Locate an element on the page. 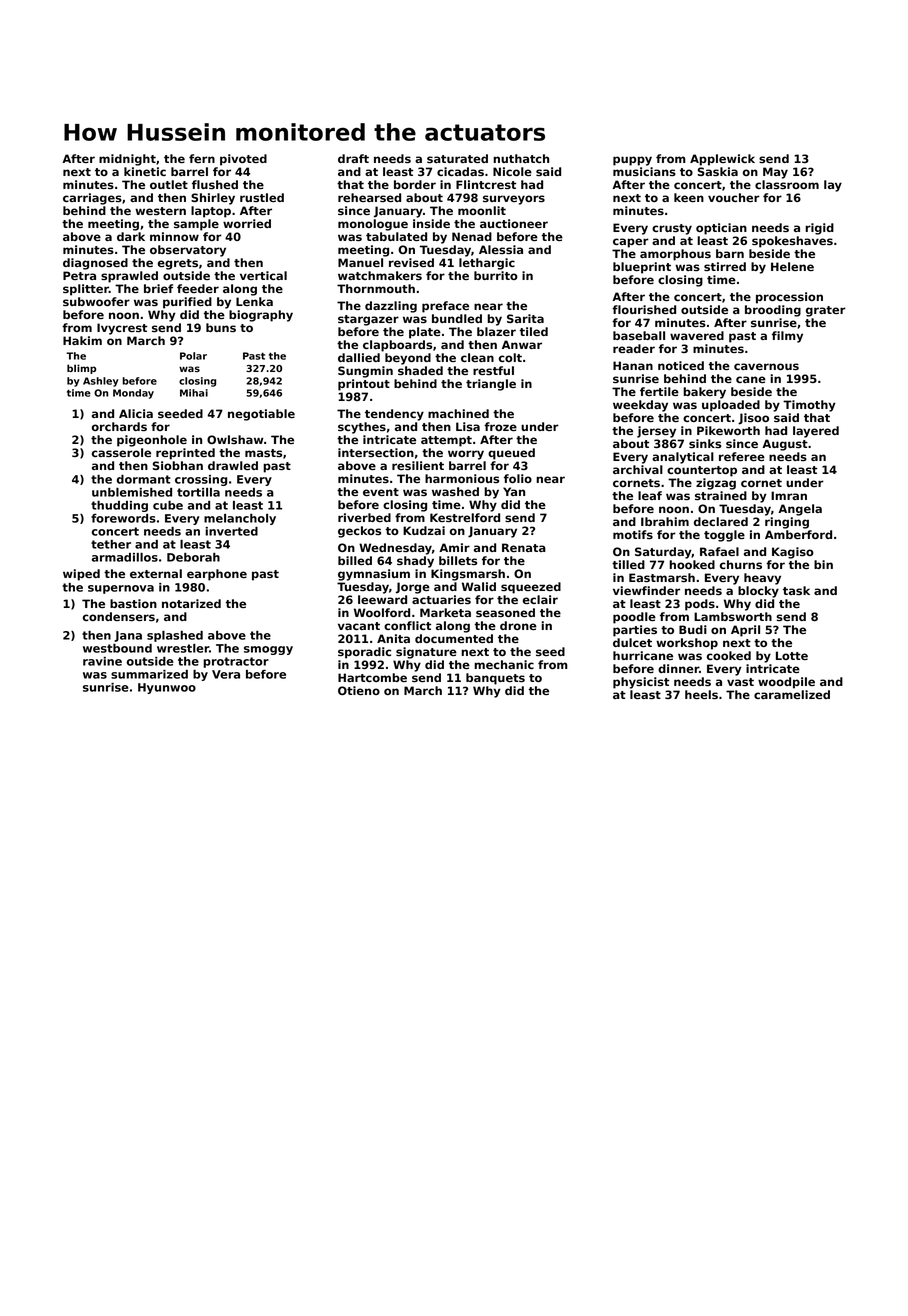  Jana is located at coordinates (128, 636).
